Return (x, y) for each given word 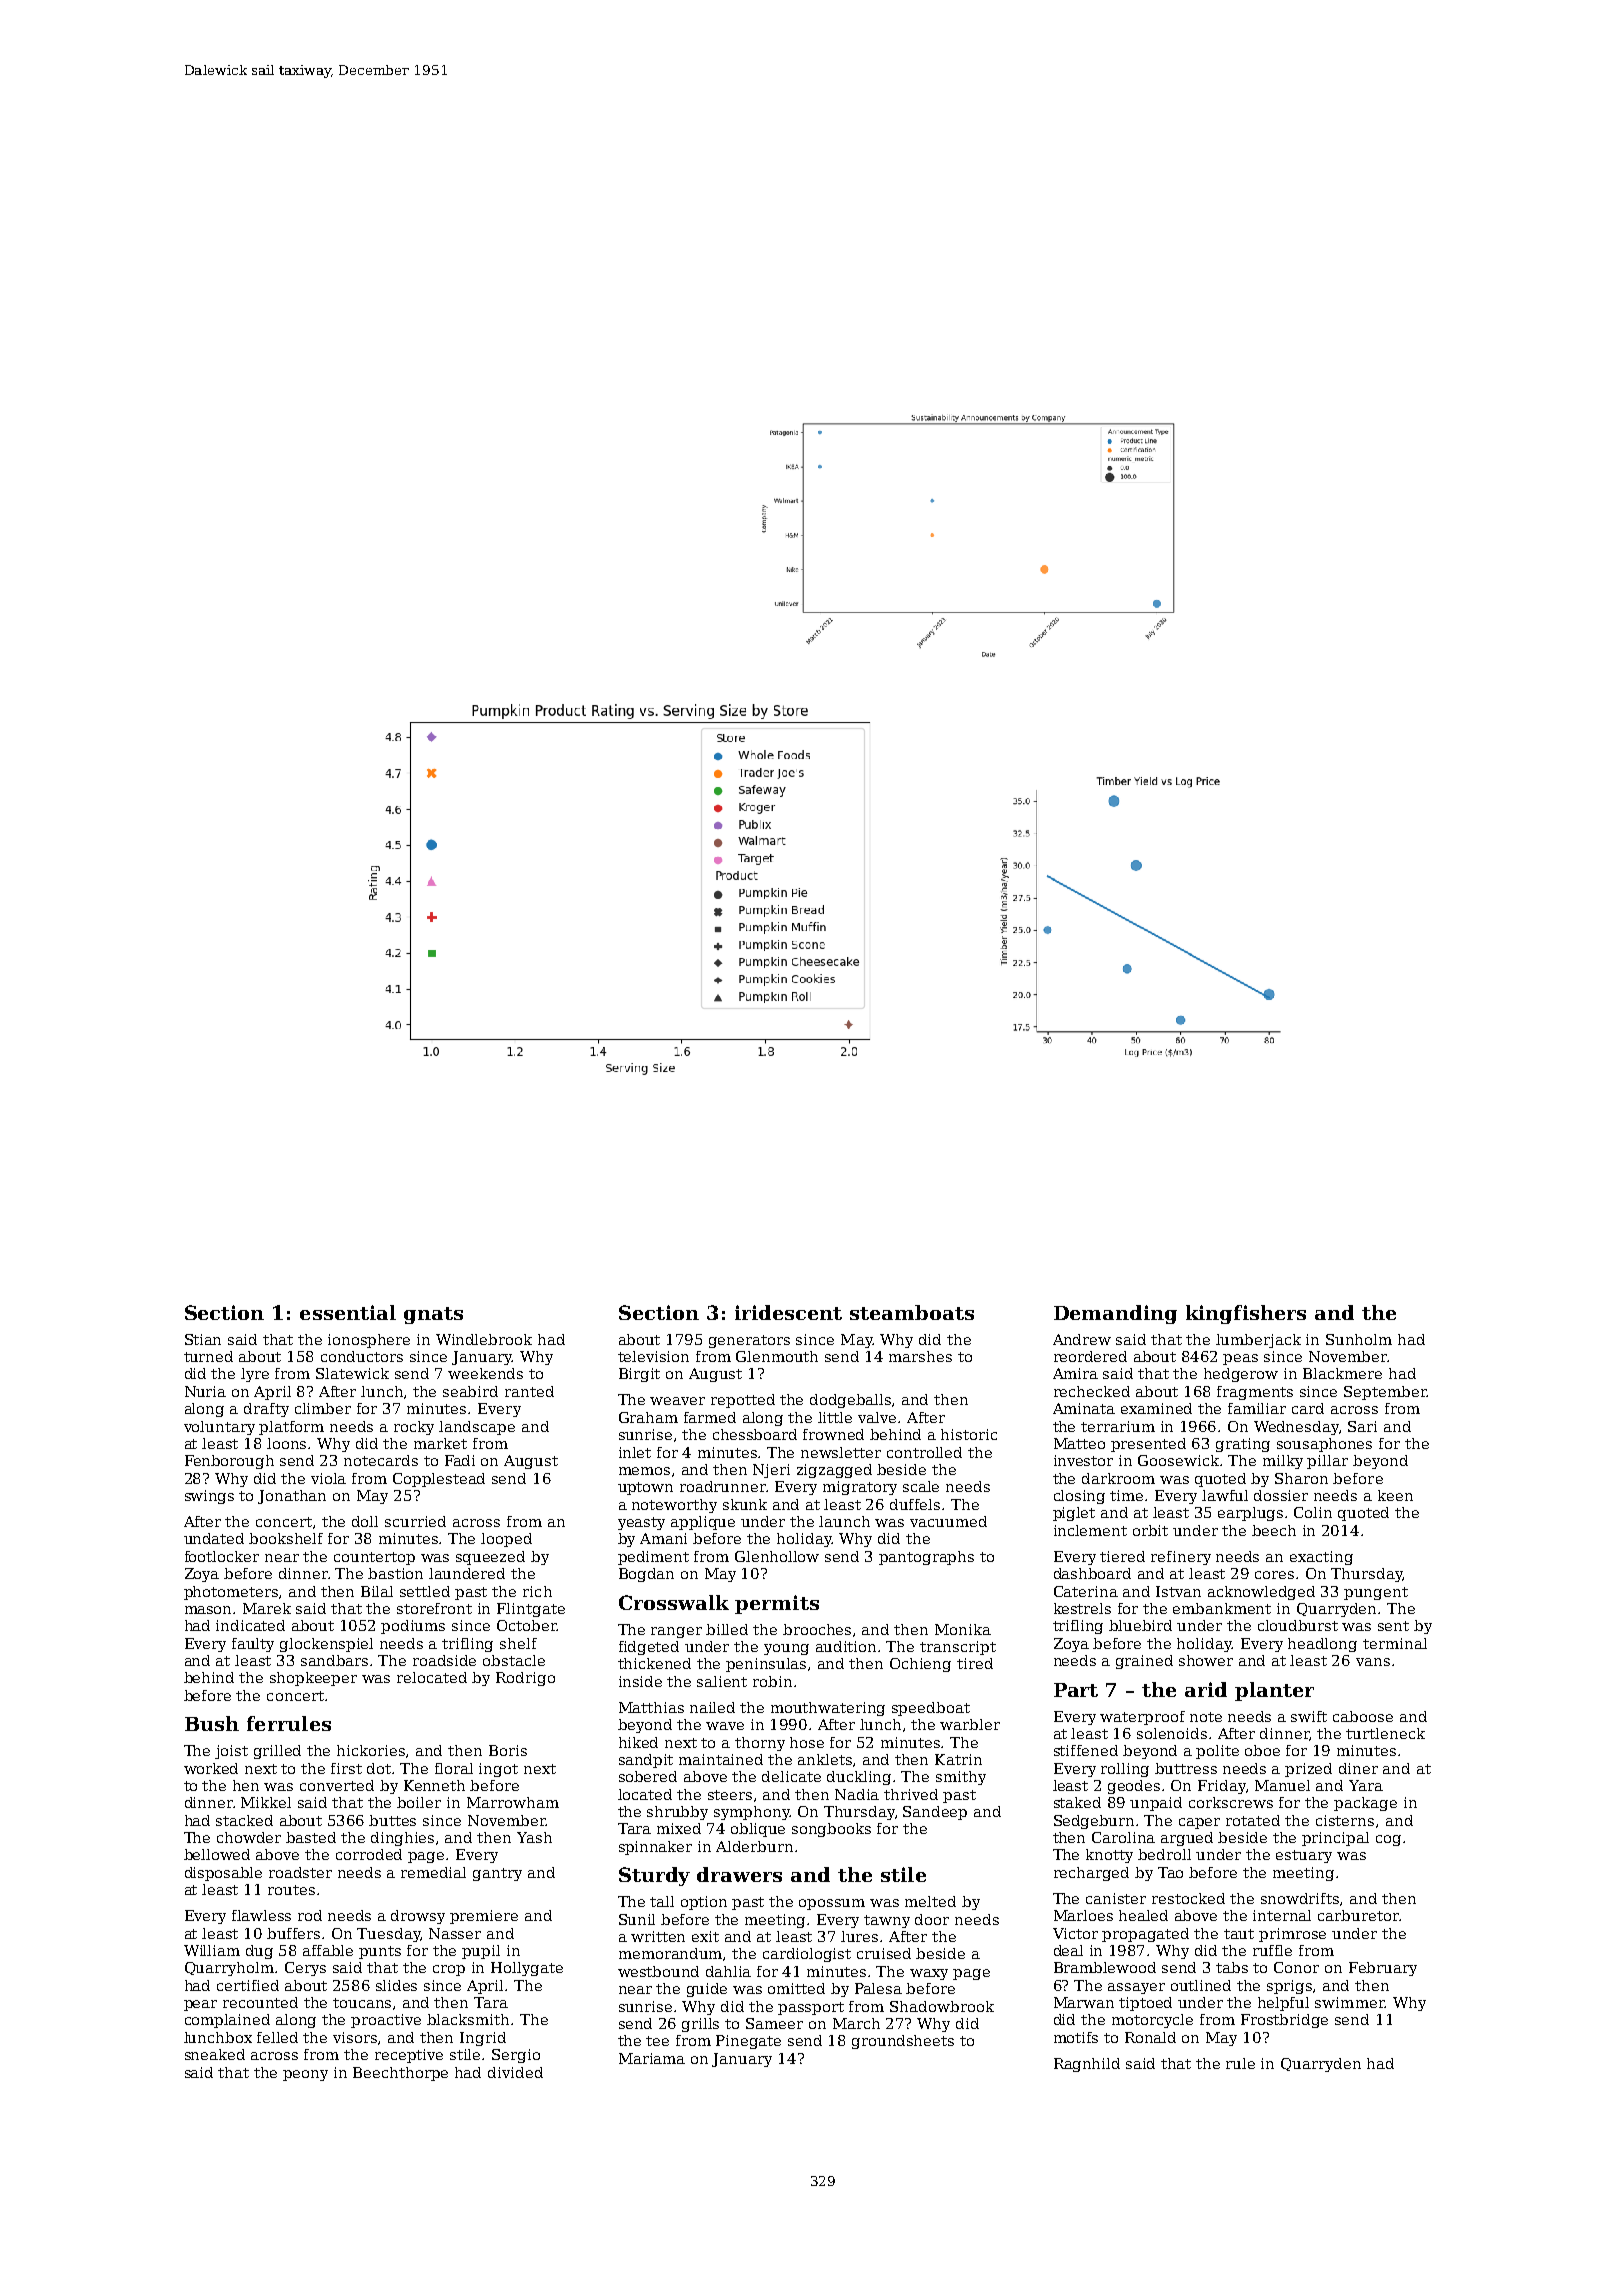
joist (231, 1752)
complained (227, 2021)
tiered (1122, 1556)
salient (722, 1681)
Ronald (1150, 2037)
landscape (477, 1428)
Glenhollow (777, 1556)
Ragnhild (1087, 2065)
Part (1076, 1690)
